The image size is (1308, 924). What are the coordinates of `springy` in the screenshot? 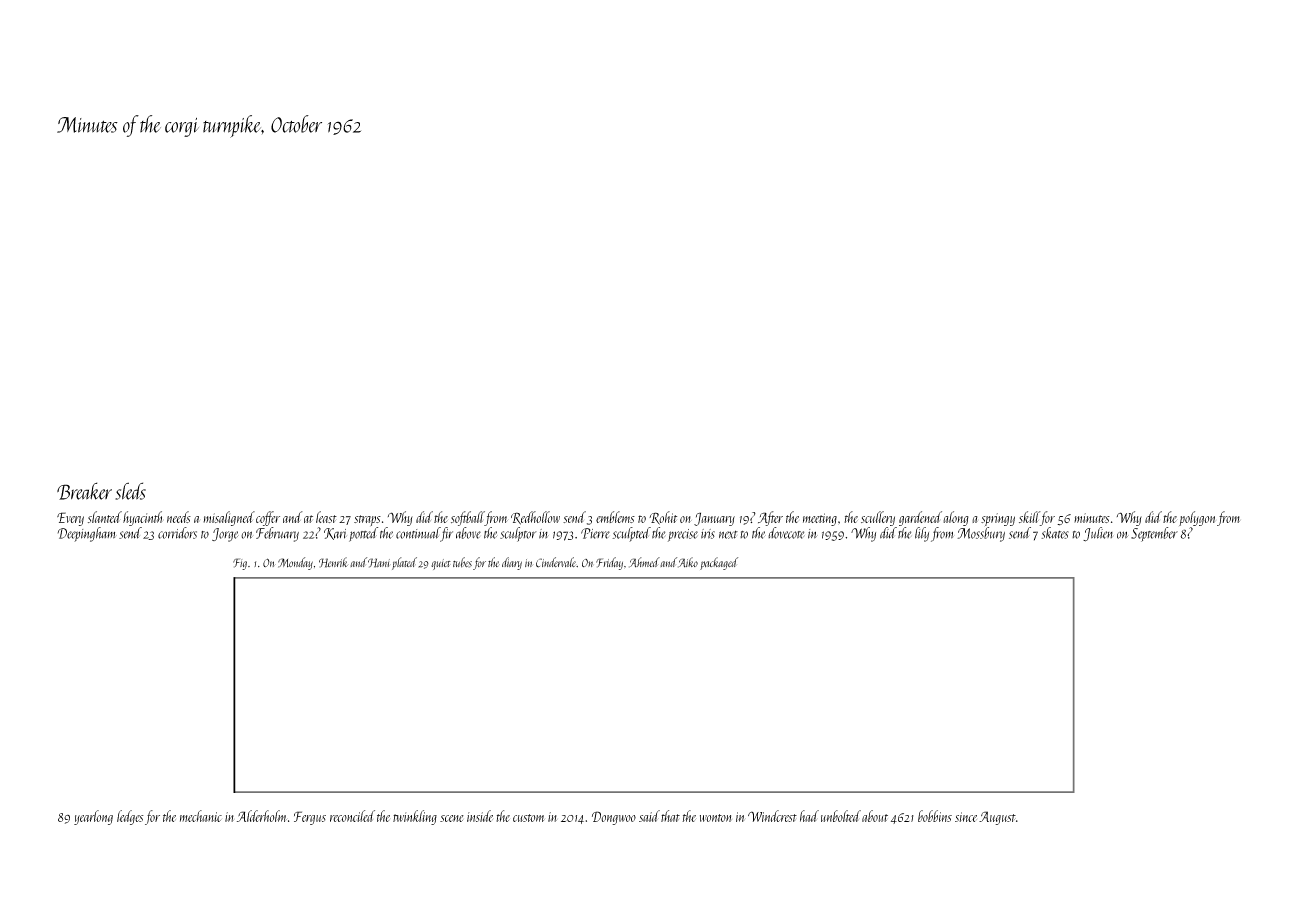 It's located at (998, 519).
